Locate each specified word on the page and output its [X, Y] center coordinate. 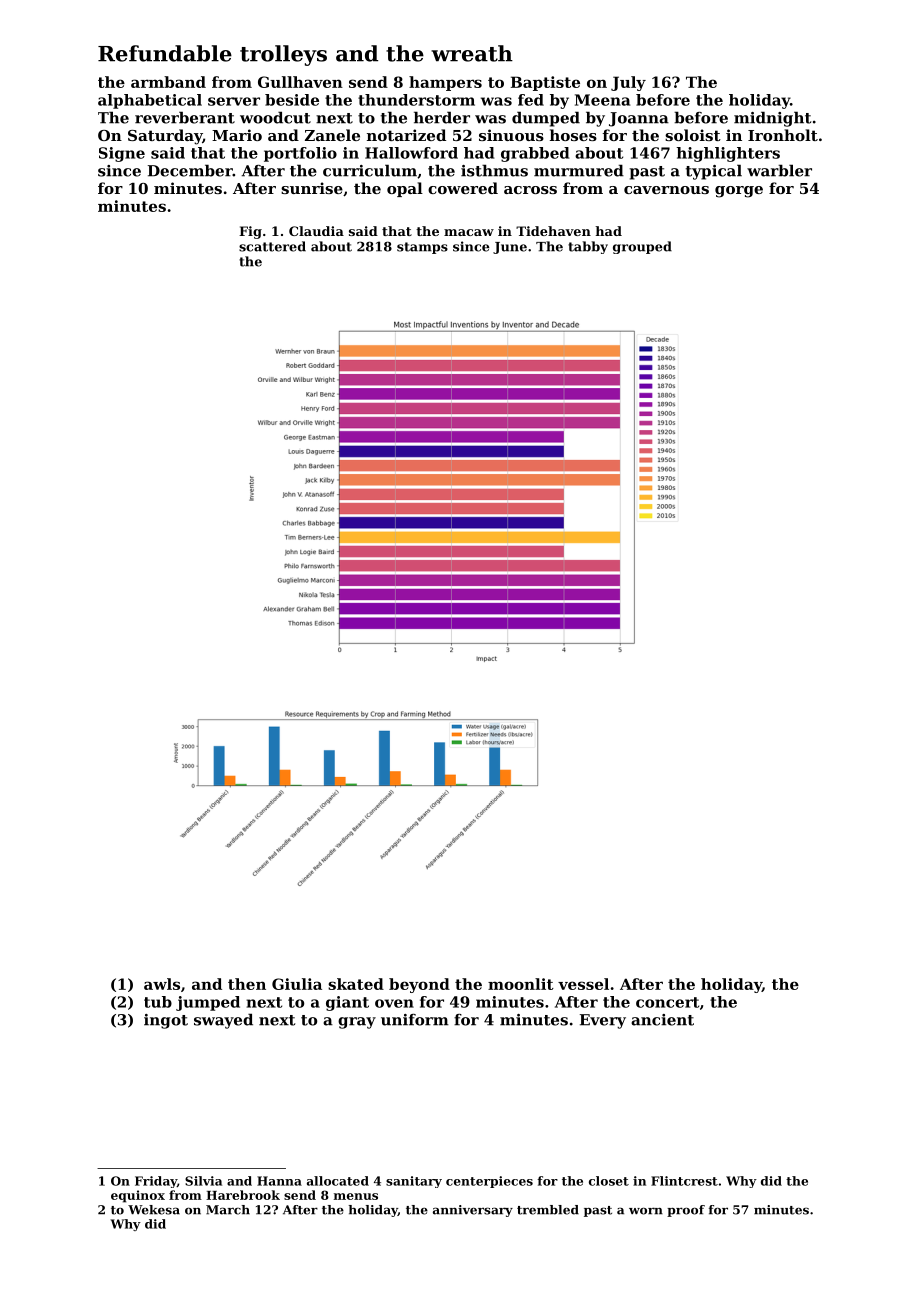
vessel [583, 984]
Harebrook [243, 1195]
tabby [588, 247]
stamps [422, 248]
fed [531, 100]
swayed [223, 1021]
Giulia [297, 984]
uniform [415, 1020]
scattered [272, 246]
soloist [693, 135]
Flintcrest [684, 1181]
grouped [642, 247]
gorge [739, 192]
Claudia [316, 231]
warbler [779, 170]
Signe [122, 154]
